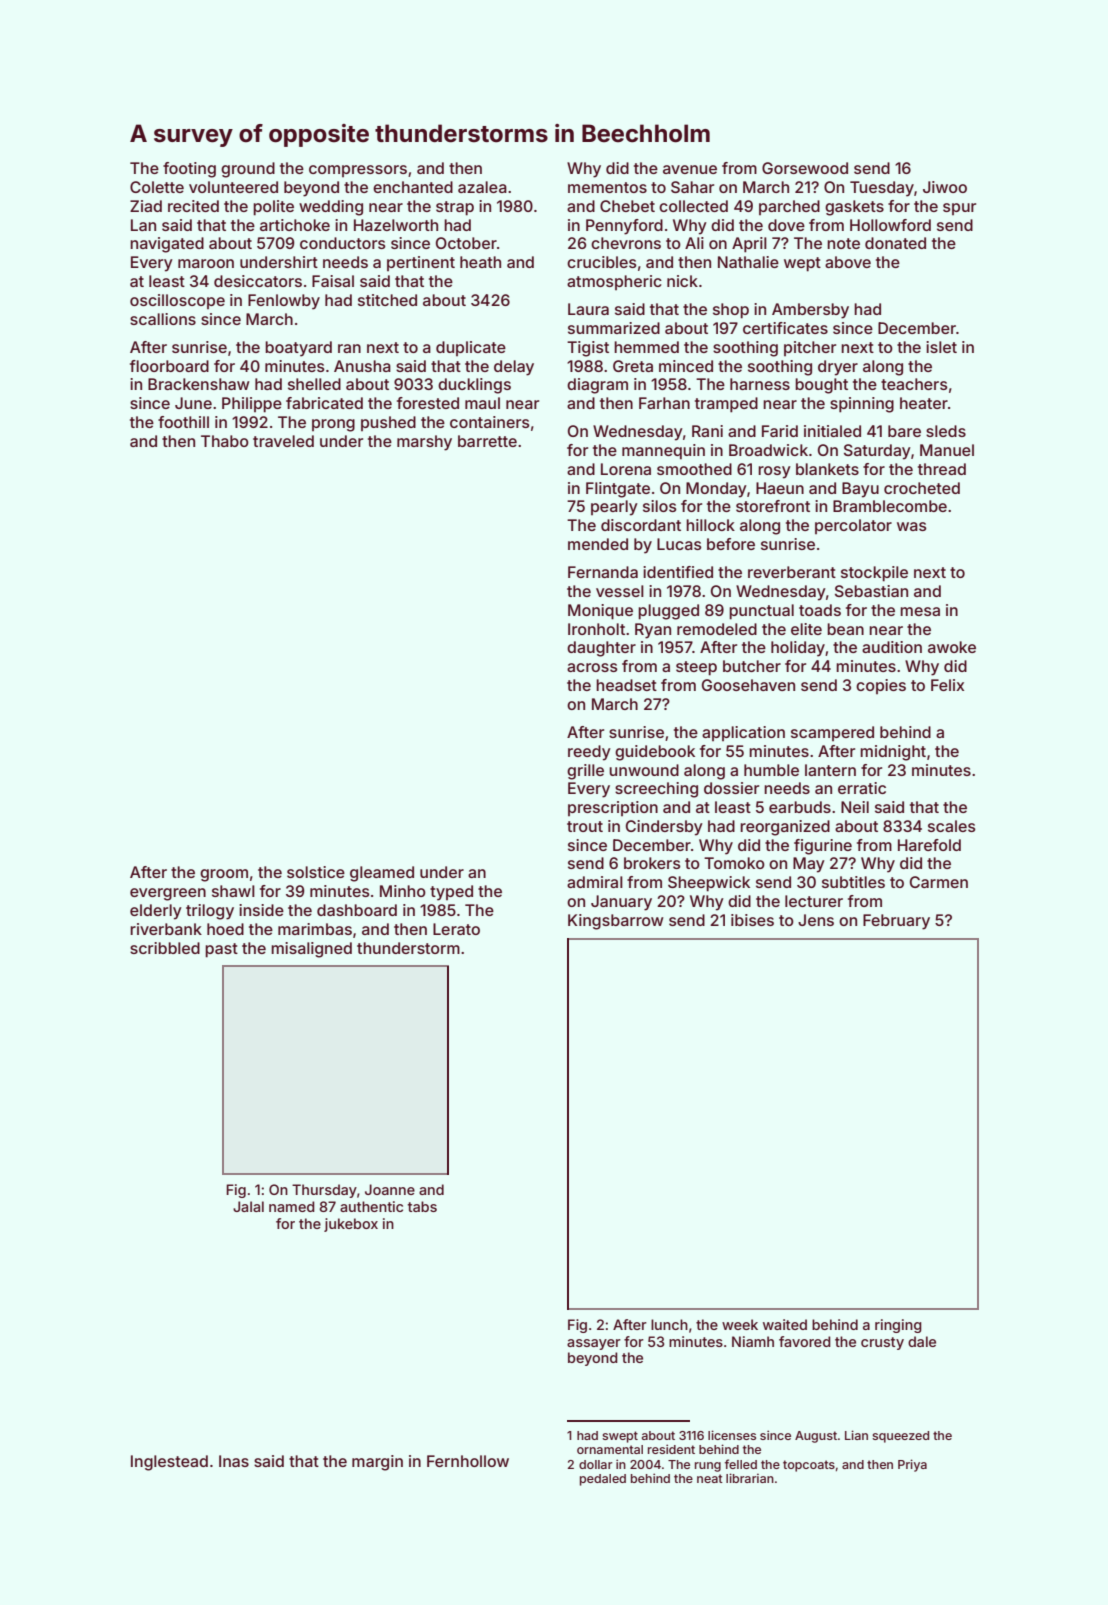 This screenshot has width=1108, height=1605. I want to click on Inglestead, so click(169, 1463).
